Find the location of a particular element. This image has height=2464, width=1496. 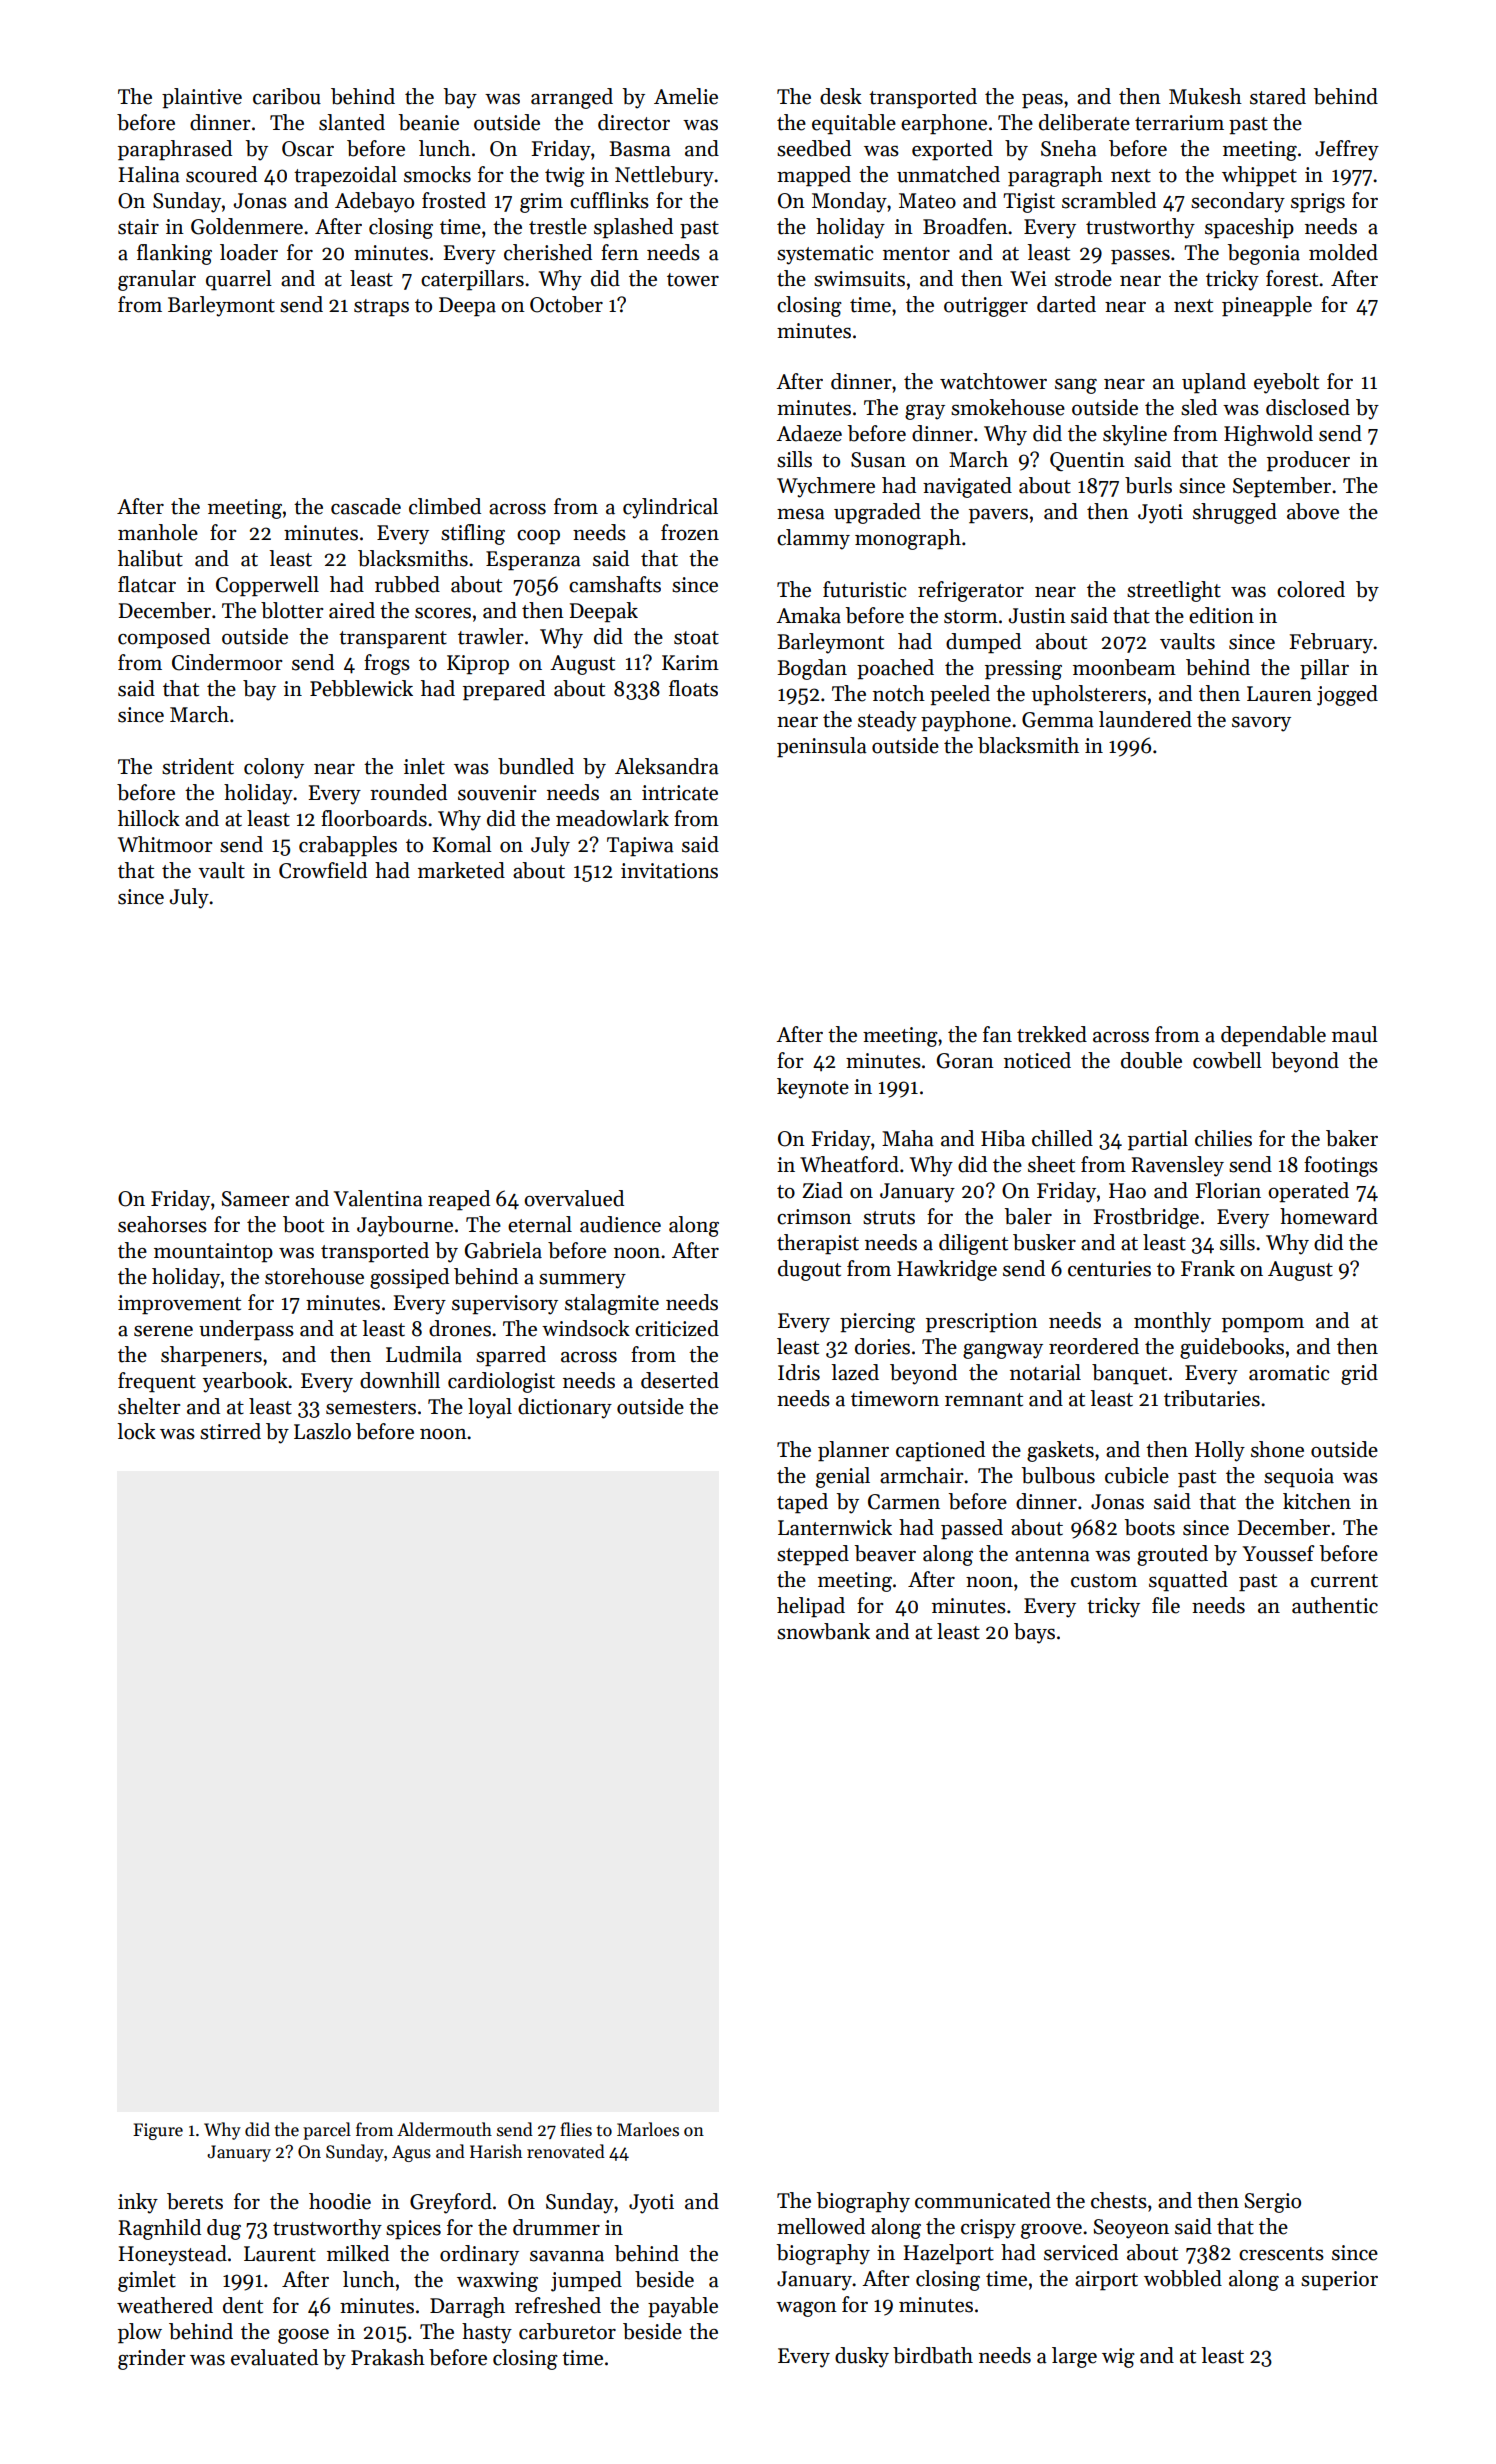

Adaeze is located at coordinates (809, 433).
